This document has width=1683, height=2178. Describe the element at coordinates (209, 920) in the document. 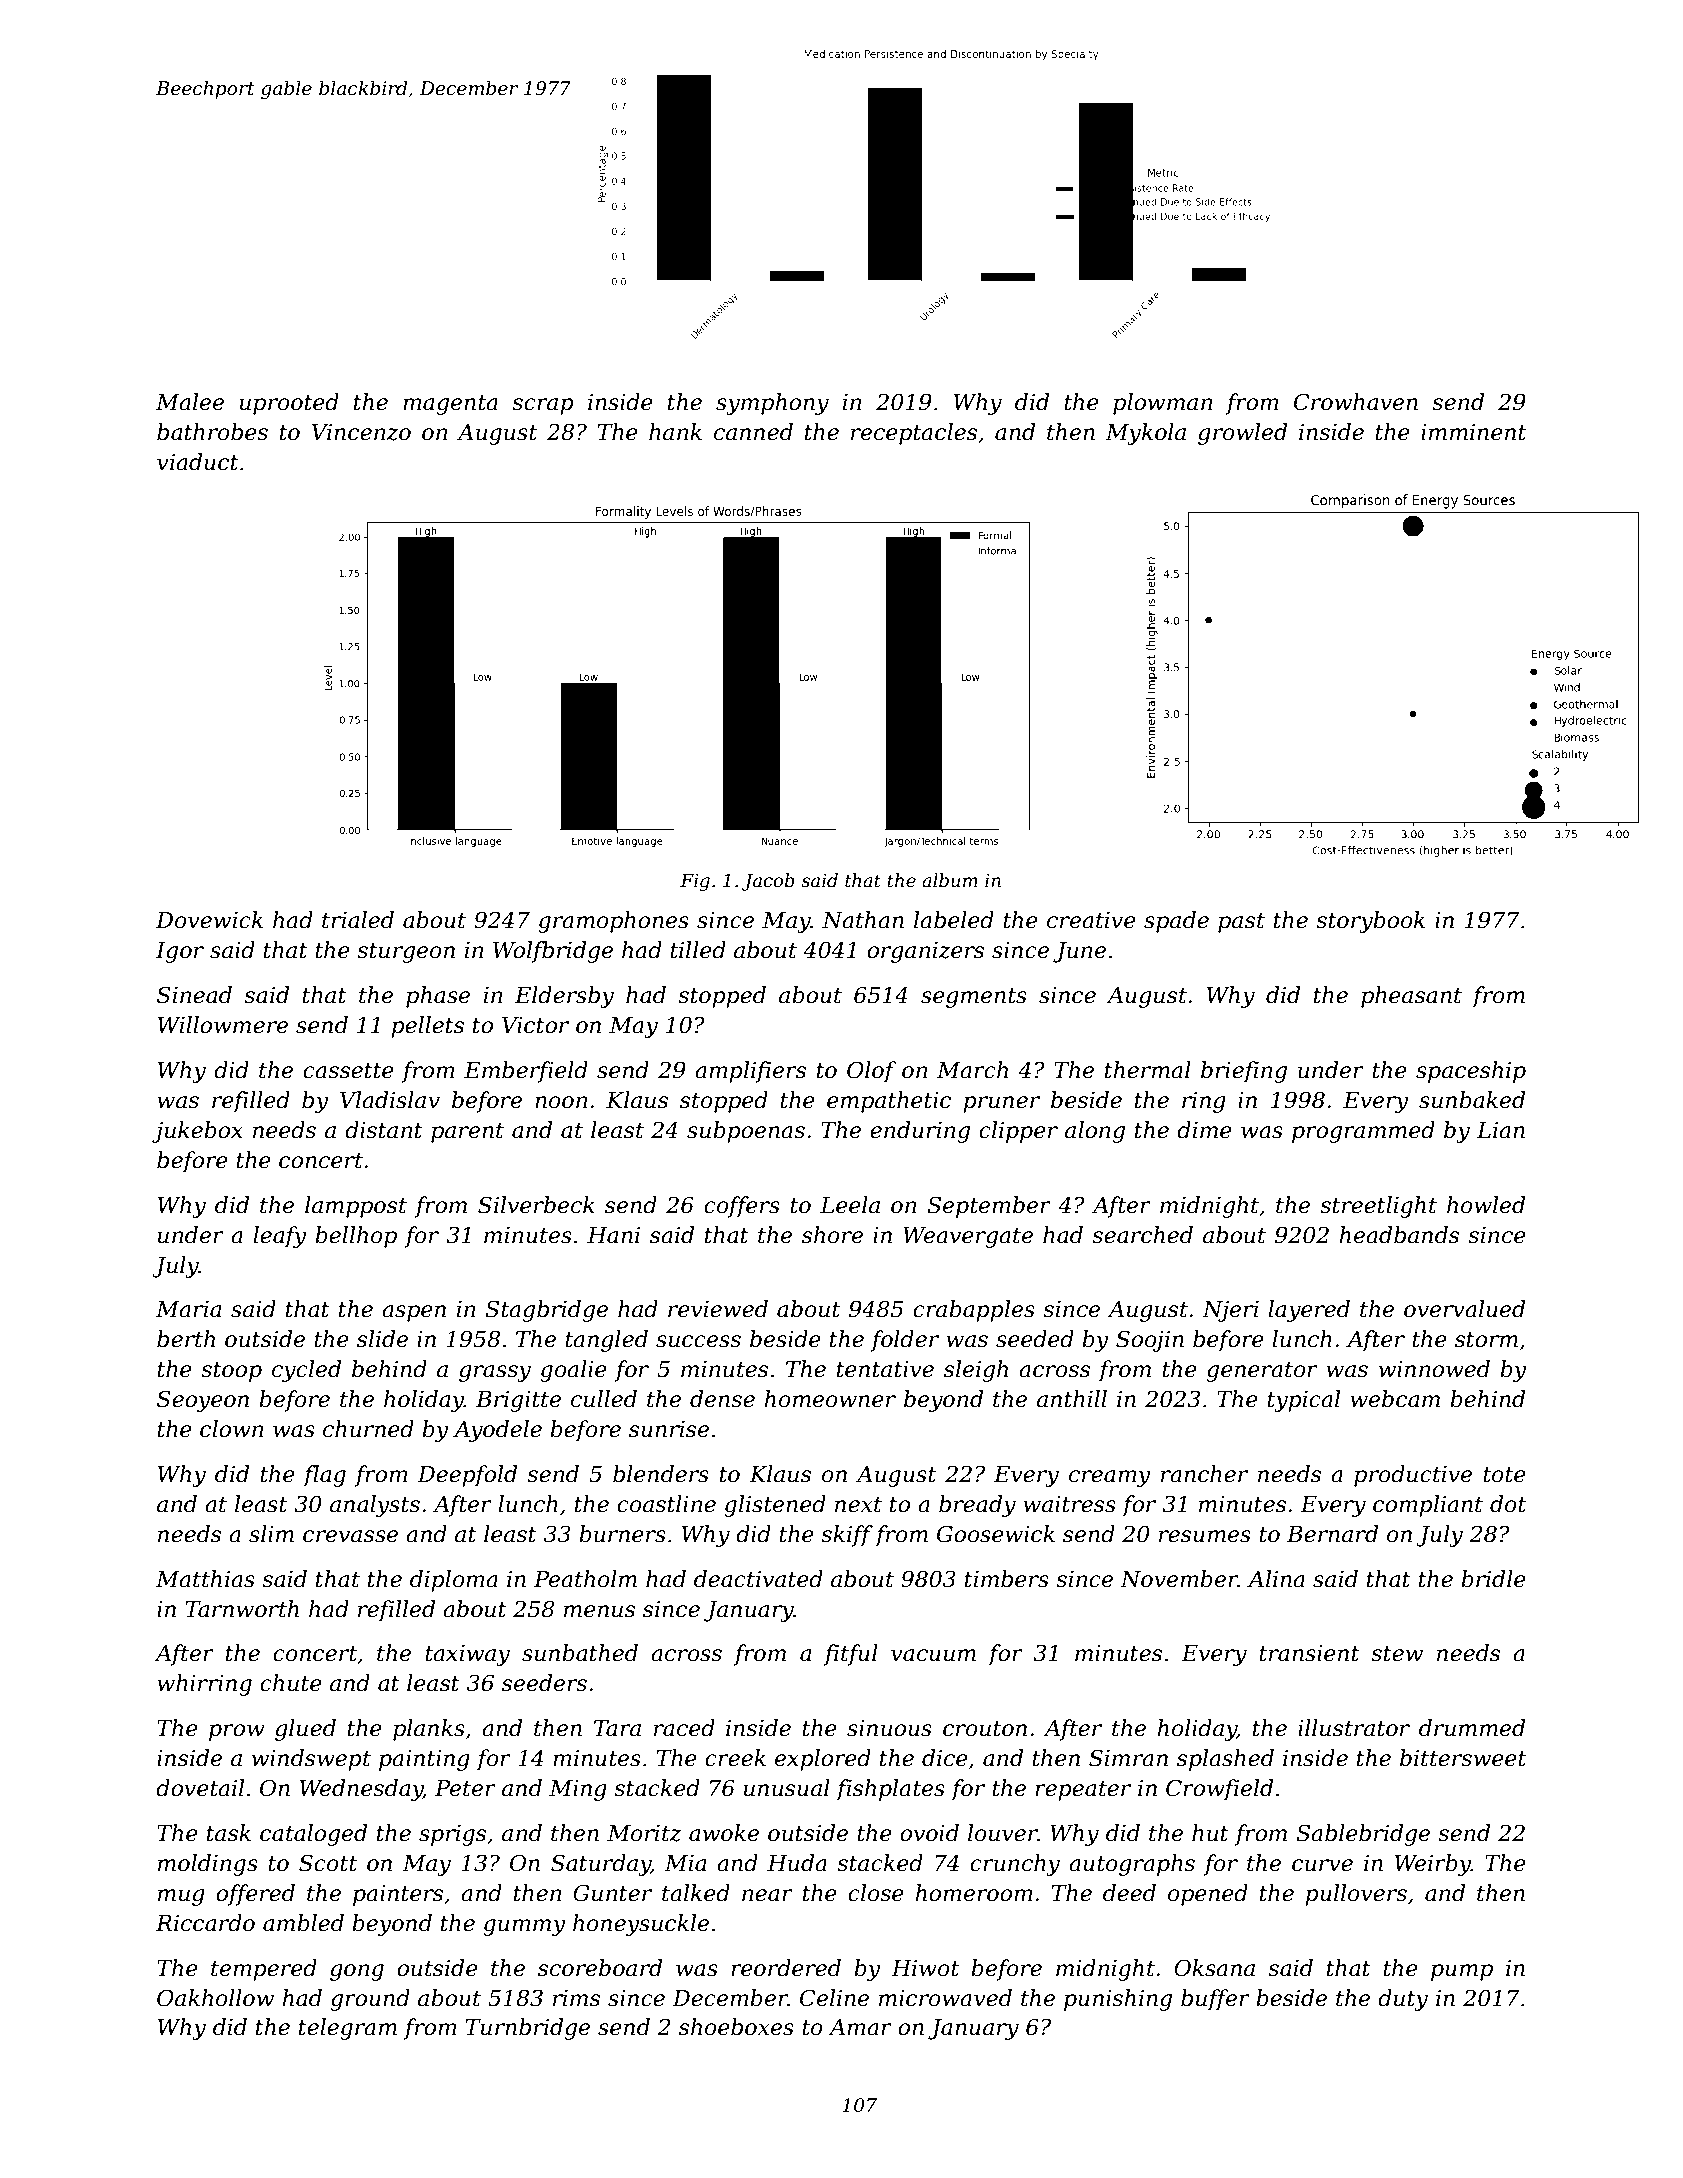

I see `Dovewick` at that location.
